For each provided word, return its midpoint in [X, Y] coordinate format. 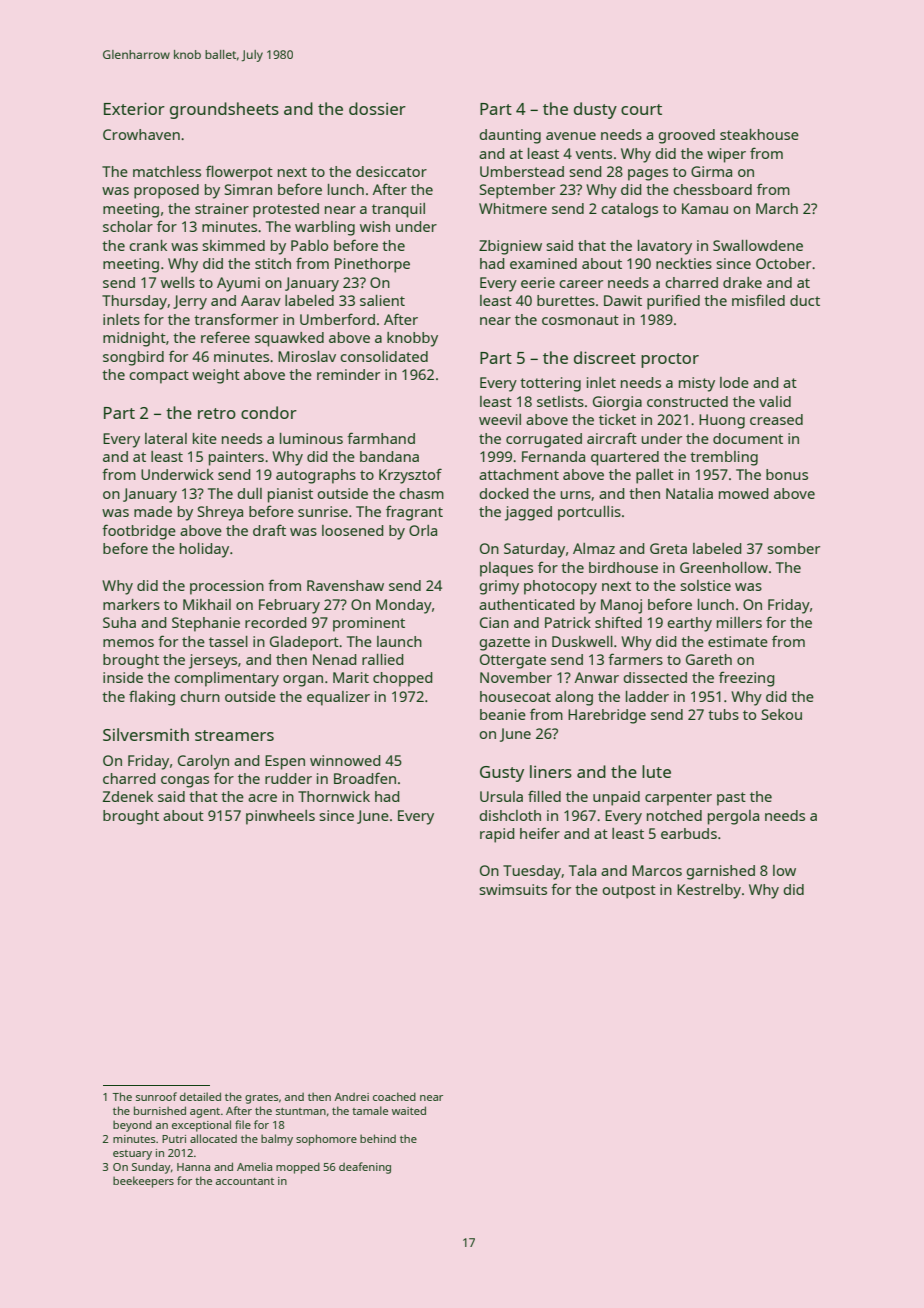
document [748, 438]
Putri [174, 1139]
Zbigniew [510, 247]
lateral [166, 438]
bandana [389, 456]
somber [793, 548]
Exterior [134, 108]
